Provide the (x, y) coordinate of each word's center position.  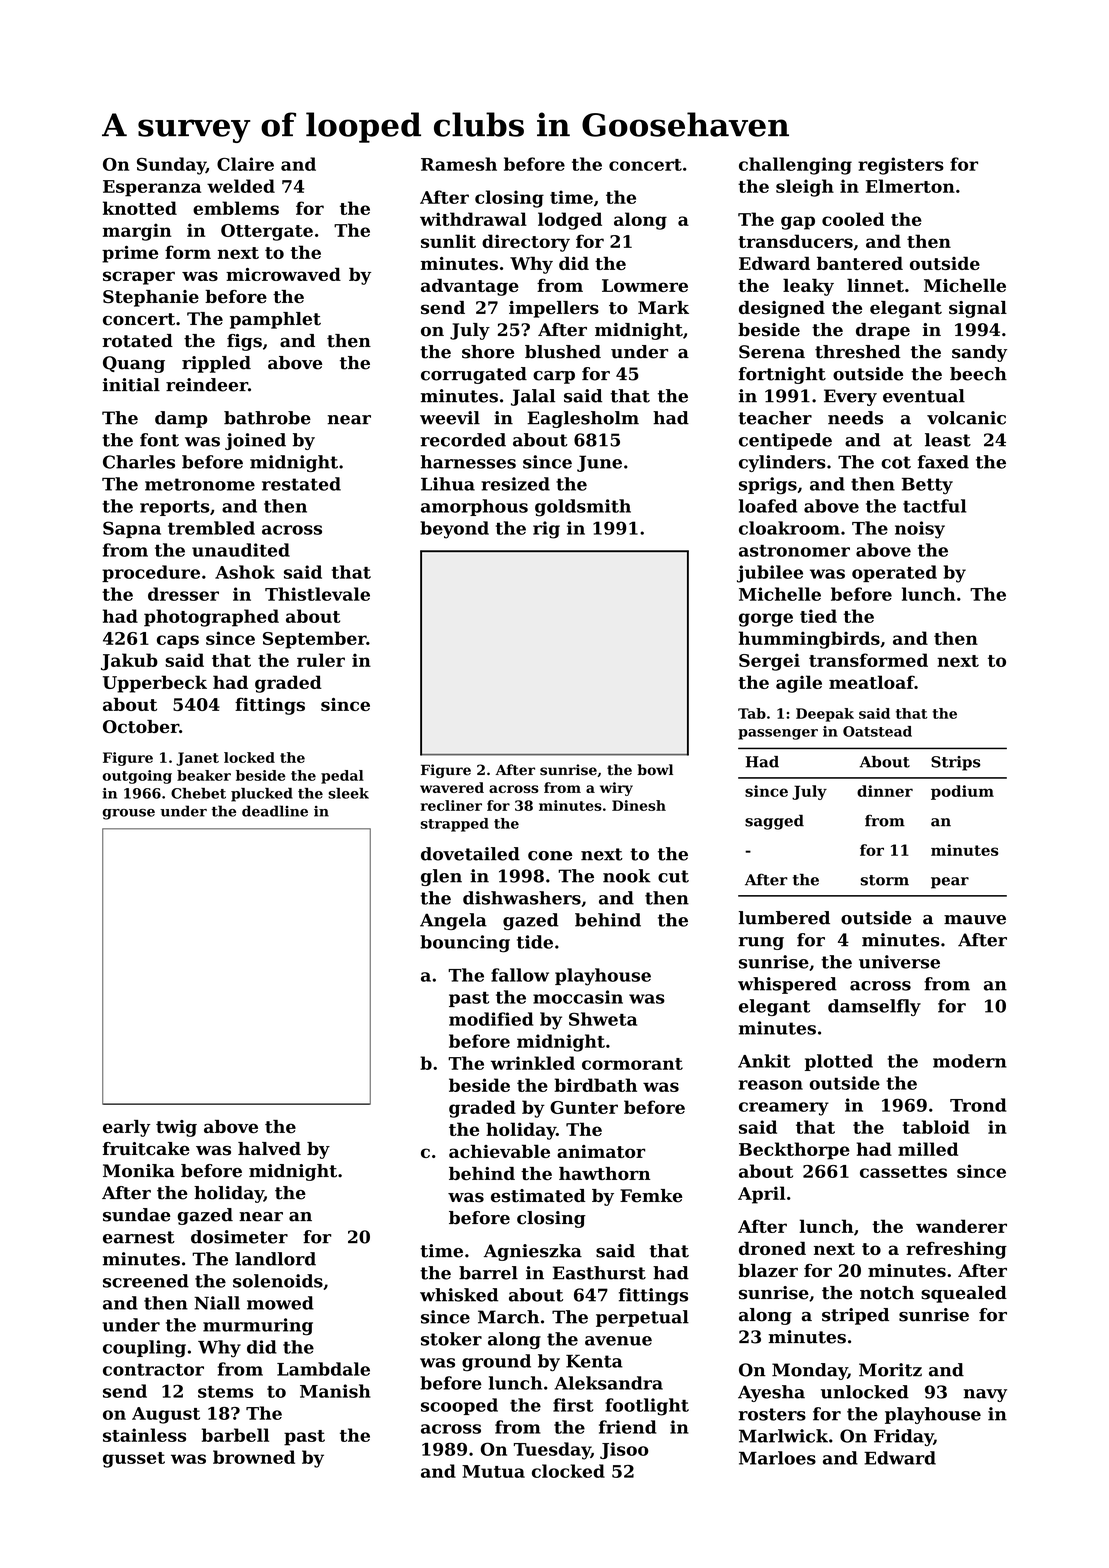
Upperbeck (155, 684)
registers (901, 166)
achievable (499, 1151)
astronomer (794, 551)
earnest (139, 1237)
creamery (784, 1109)
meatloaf (872, 682)
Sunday (171, 166)
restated (301, 484)
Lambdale (323, 1369)
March (508, 1317)
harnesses (468, 462)
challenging (795, 166)
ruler (321, 660)
